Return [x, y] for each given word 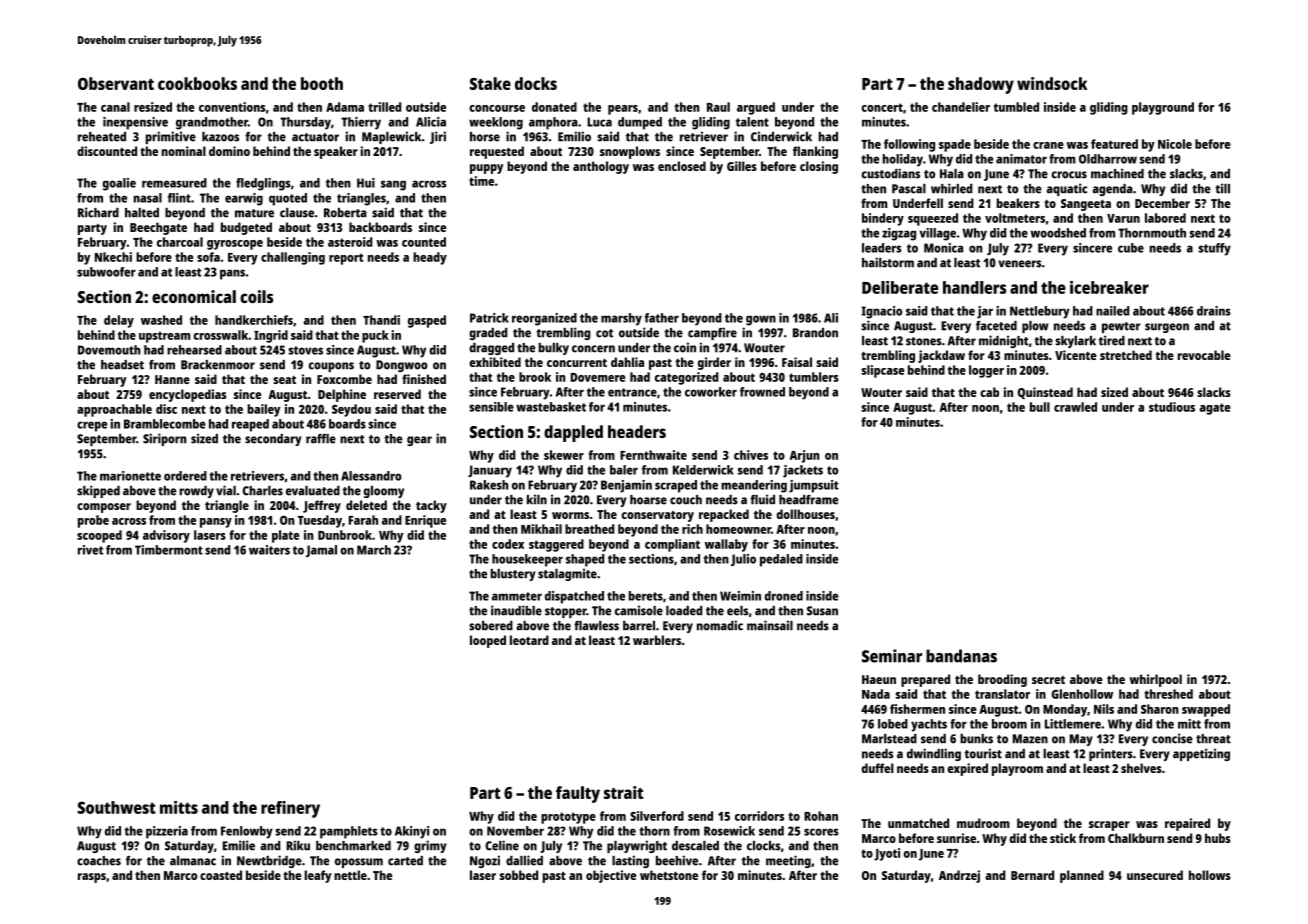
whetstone [669, 875]
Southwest [117, 807]
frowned [762, 392]
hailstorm [888, 262]
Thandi [381, 320]
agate [1215, 409]
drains [1214, 311]
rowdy [197, 492]
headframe [808, 500]
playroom [1017, 769]
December [1162, 203]
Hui [366, 183]
